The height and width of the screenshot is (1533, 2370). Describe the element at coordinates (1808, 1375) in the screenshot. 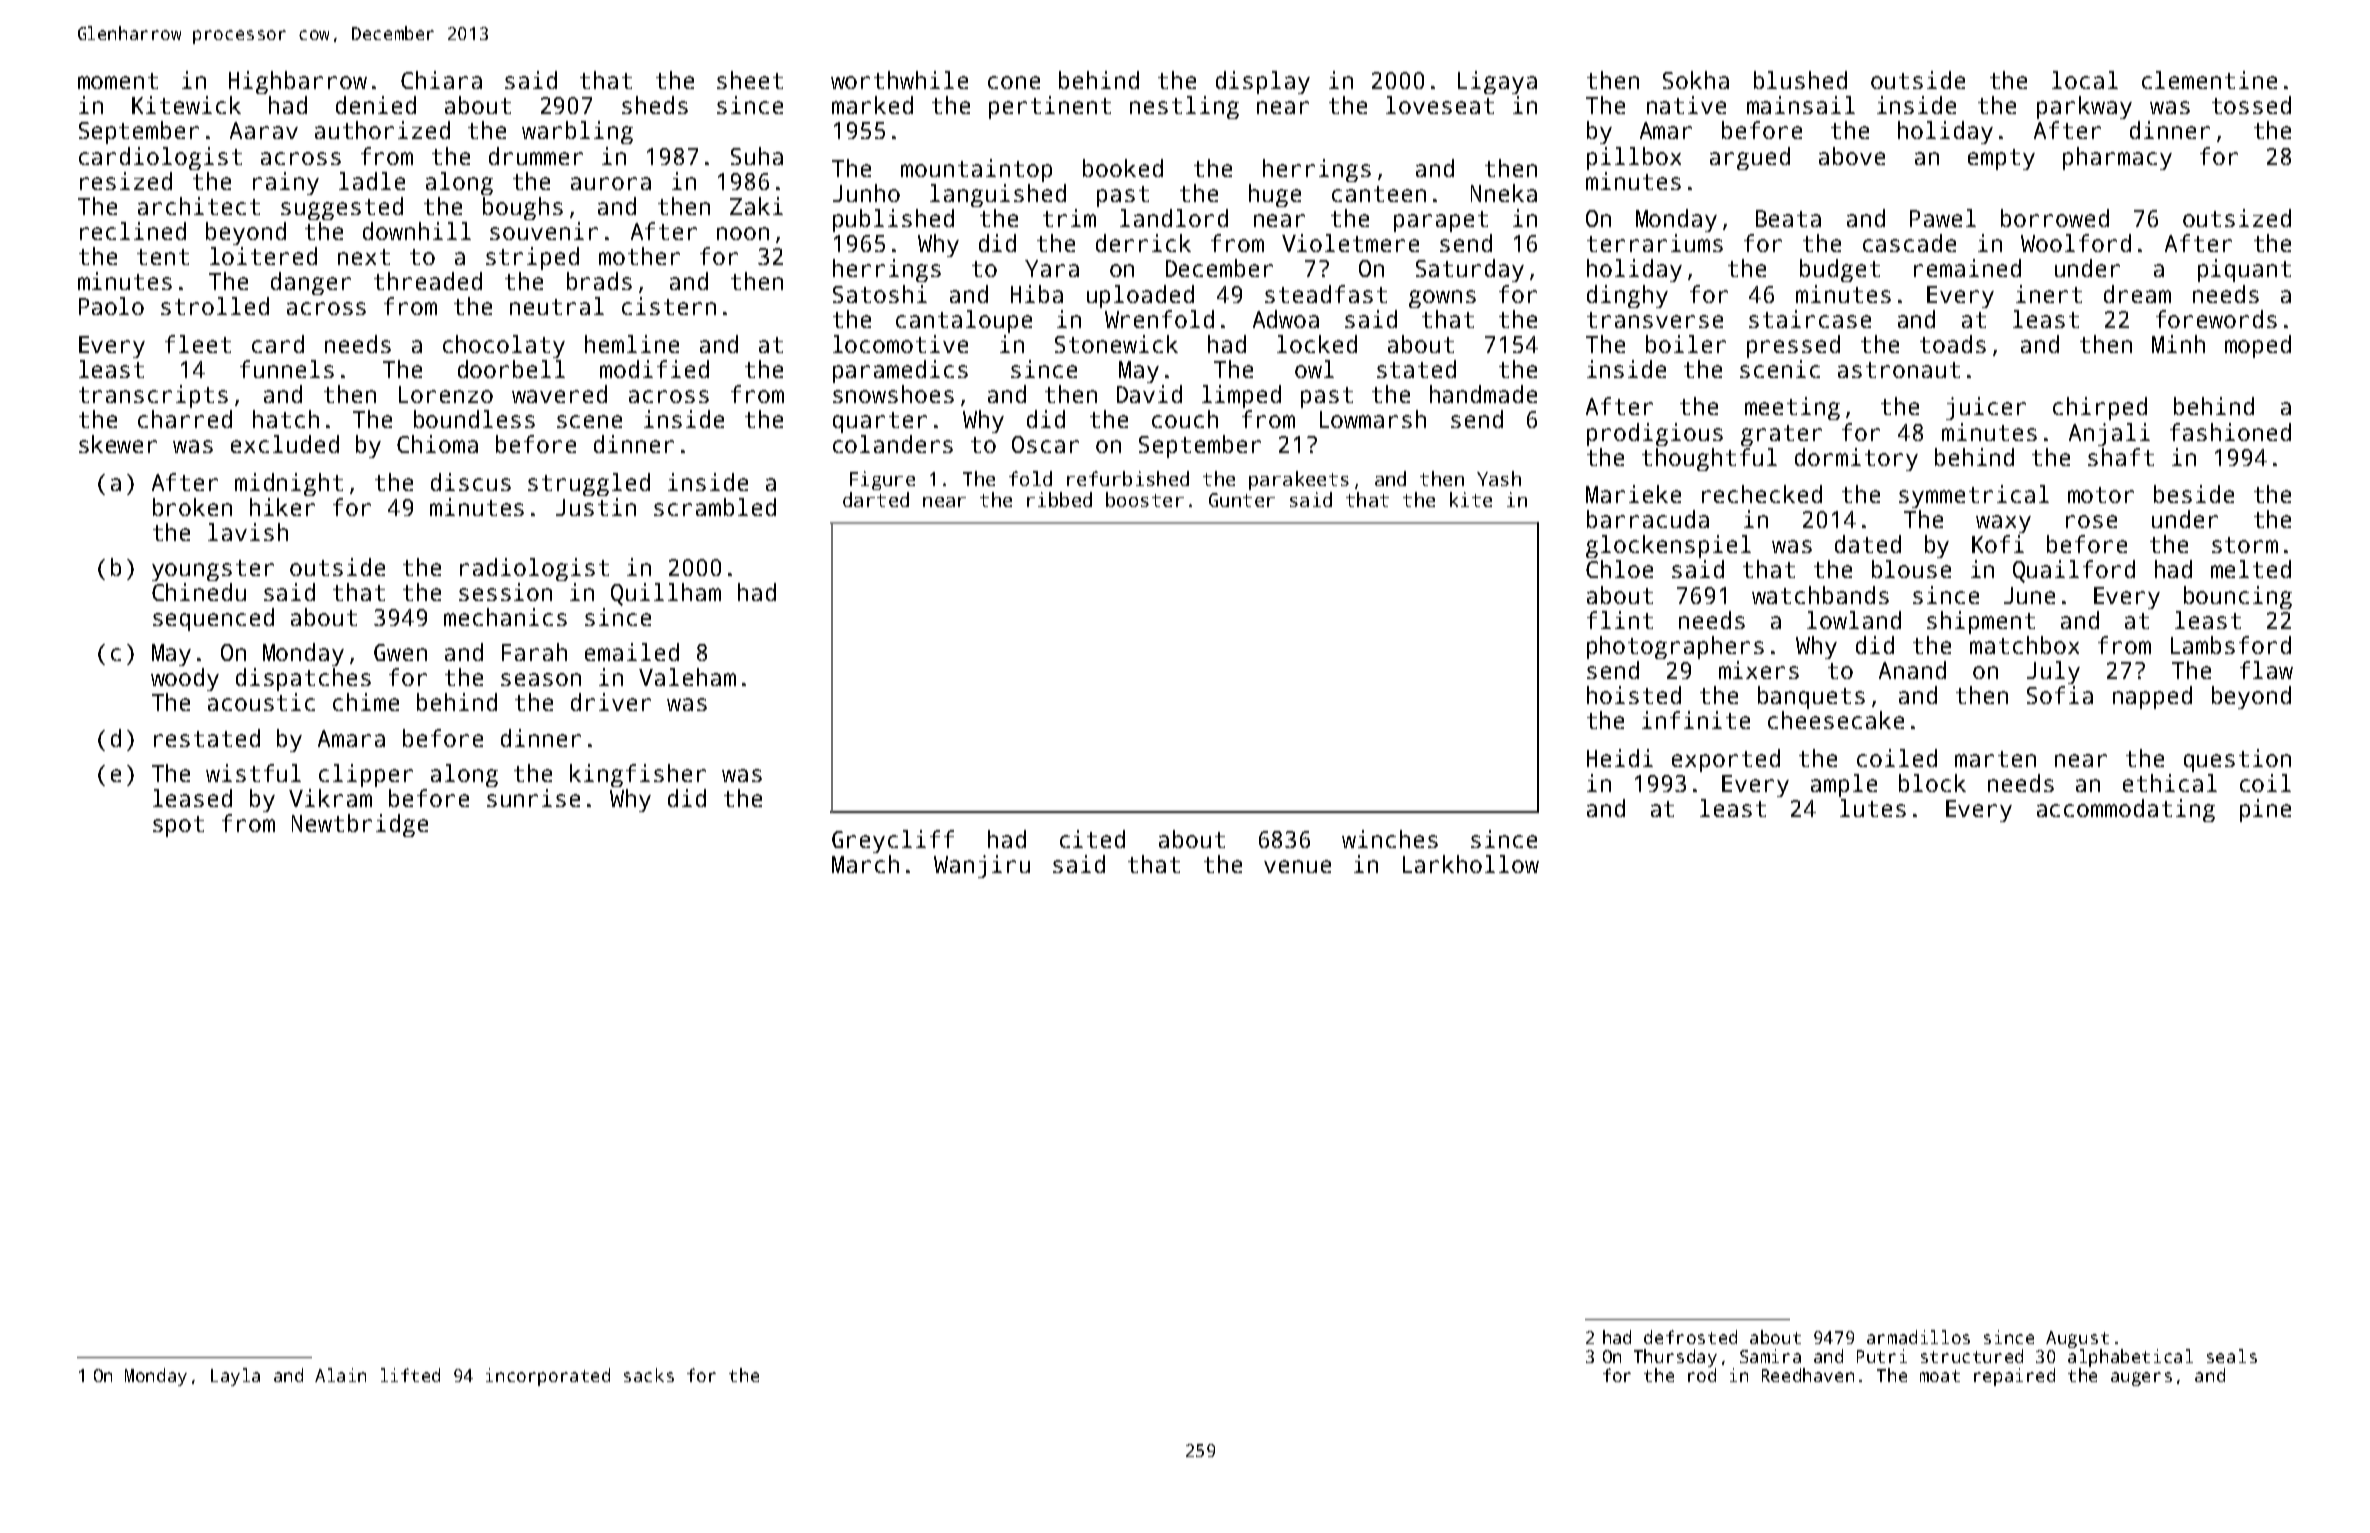

I see `Reedhaven` at that location.
